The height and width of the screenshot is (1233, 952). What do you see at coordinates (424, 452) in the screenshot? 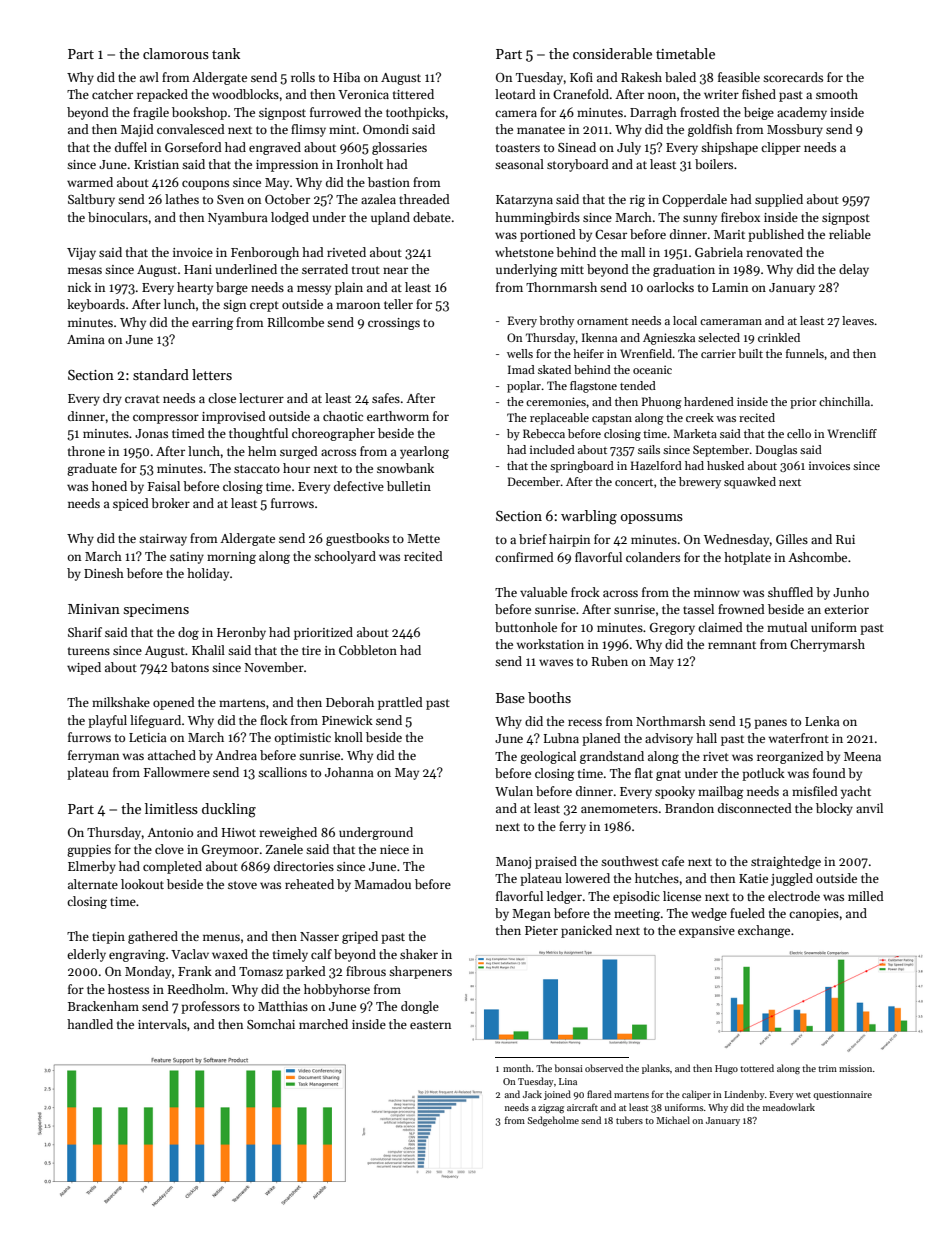
I see `yearlong` at bounding box center [424, 452].
